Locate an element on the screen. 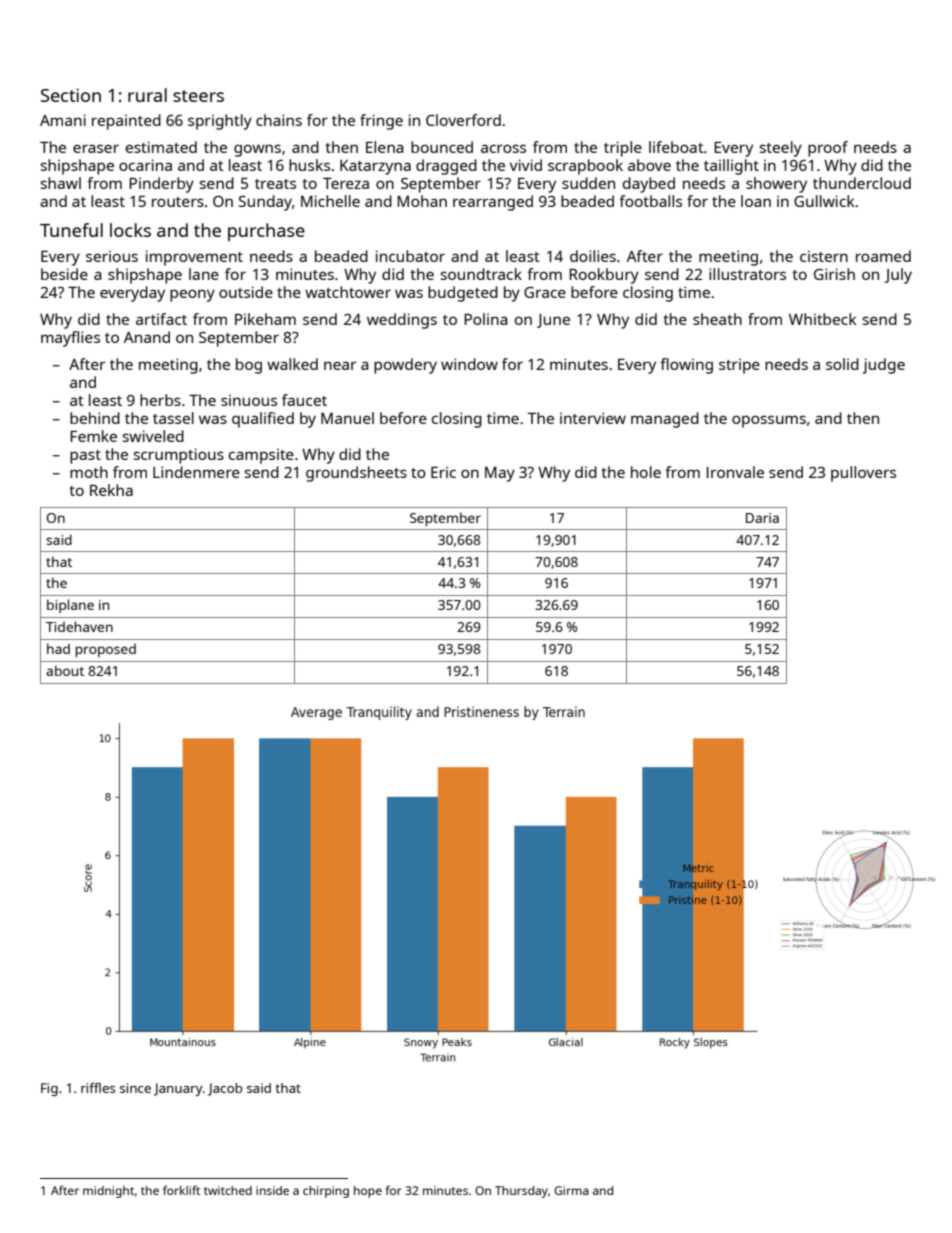 The image size is (952, 1233). estimated is located at coordinates (161, 147).
